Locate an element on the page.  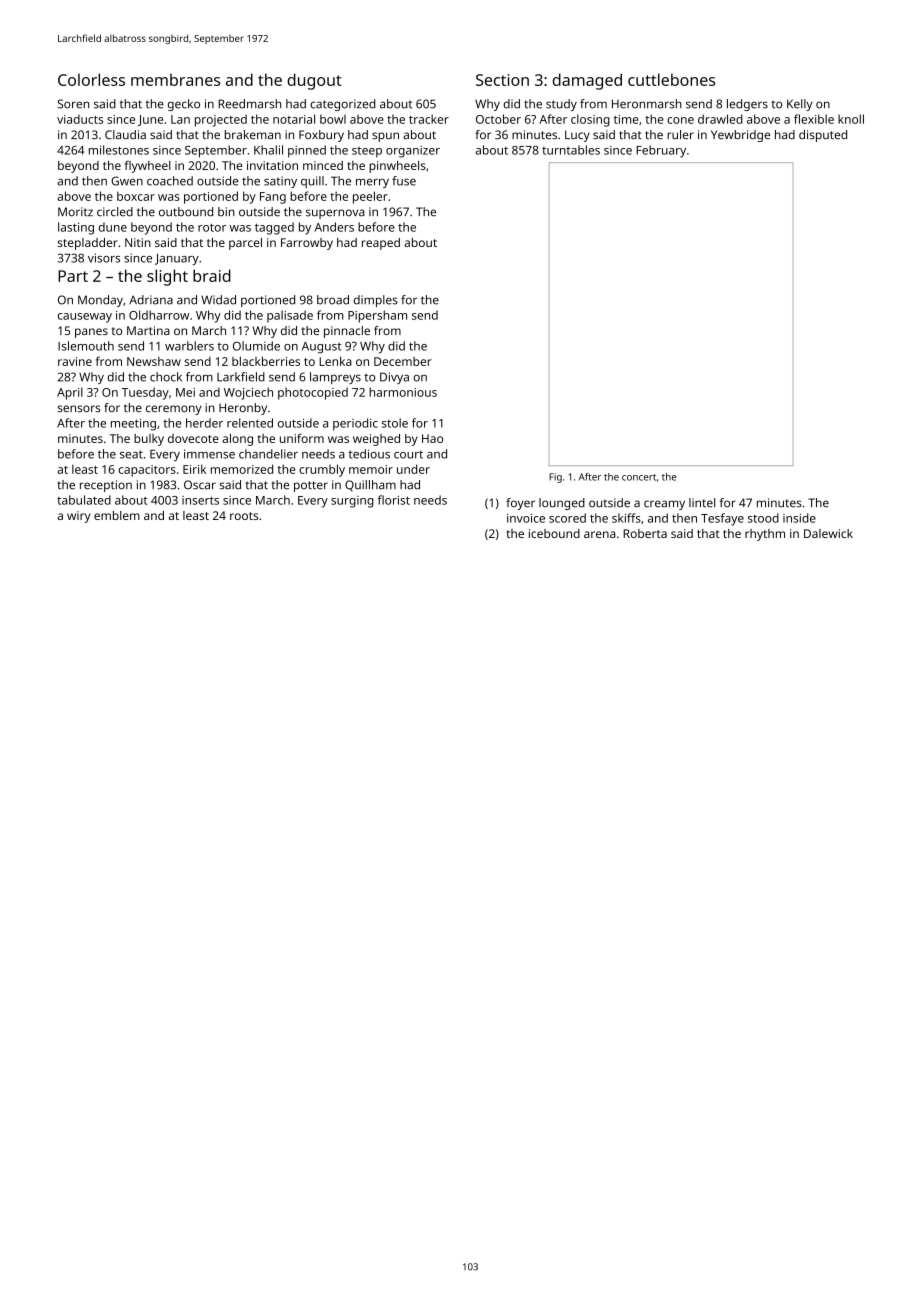
braid is located at coordinates (212, 275).
